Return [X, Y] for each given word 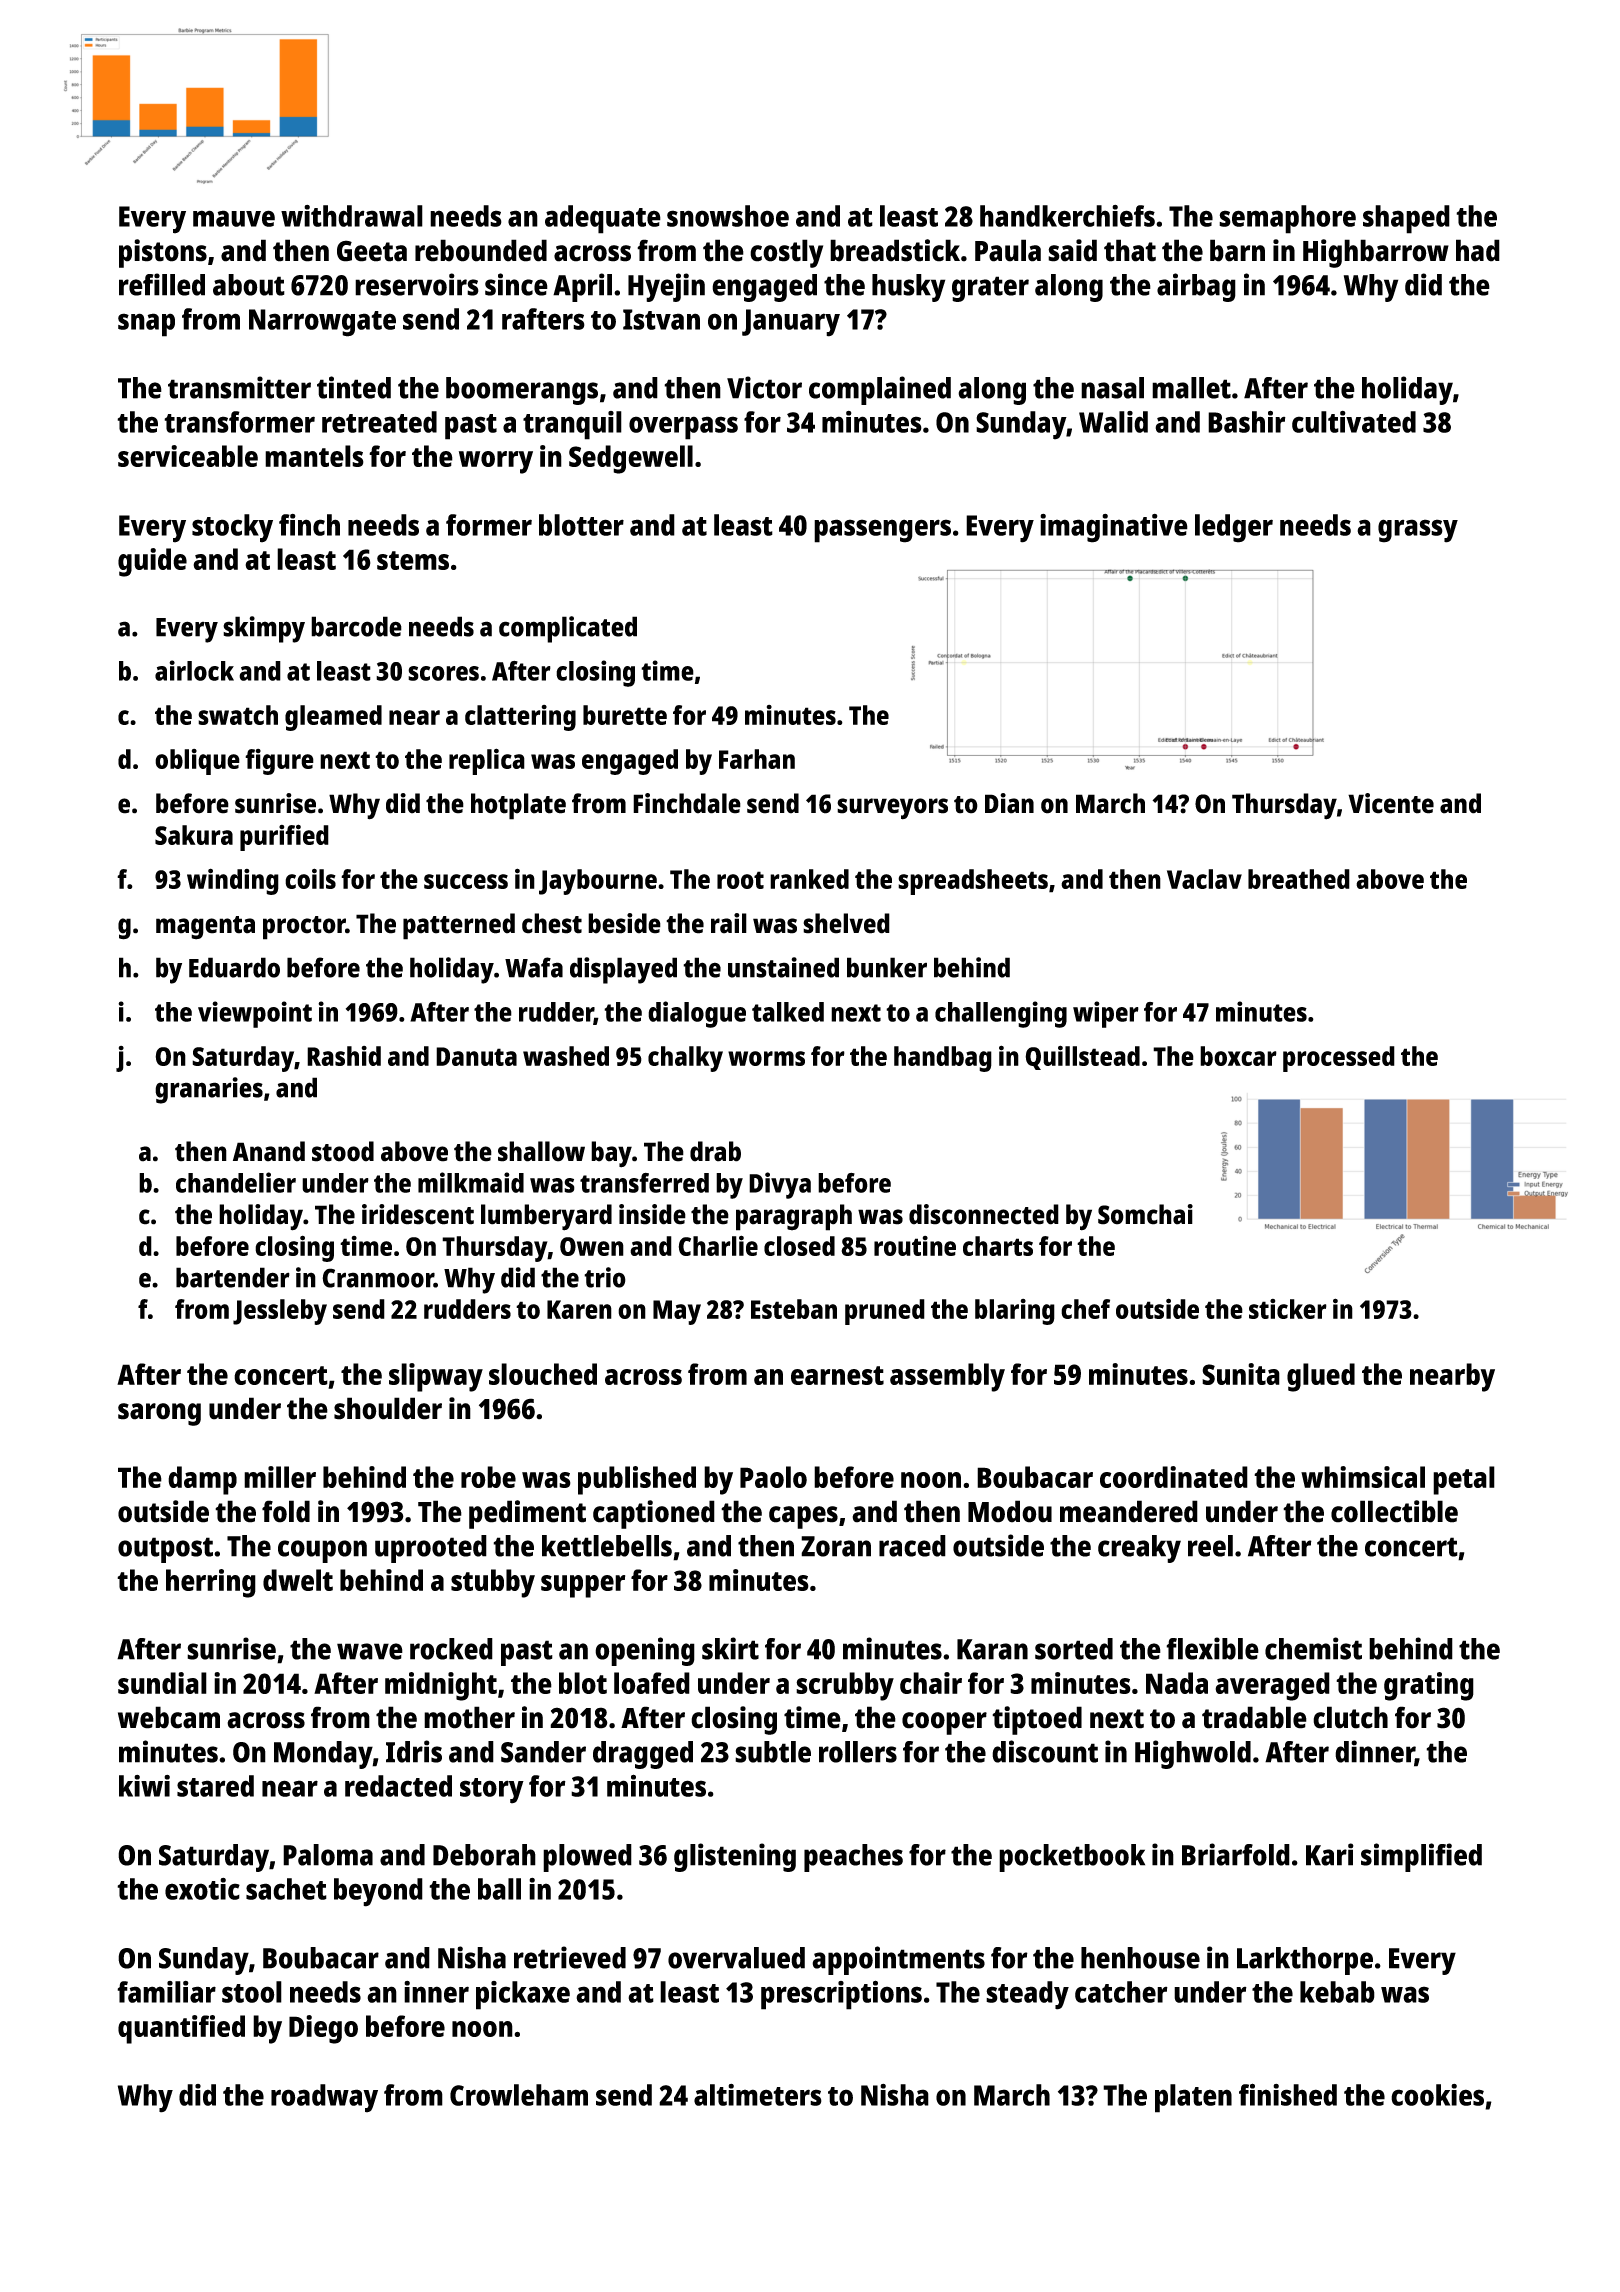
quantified [181, 2029]
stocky [232, 528]
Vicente [1391, 803]
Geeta [372, 251]
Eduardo [234, 967]
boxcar [1238, 1056]
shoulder [388, 1408]
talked [788, 1012]
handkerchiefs [1067, 216]
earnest [837, 1375]
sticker [1288, 1309]
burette [625, 715]
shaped [1406, 219]
